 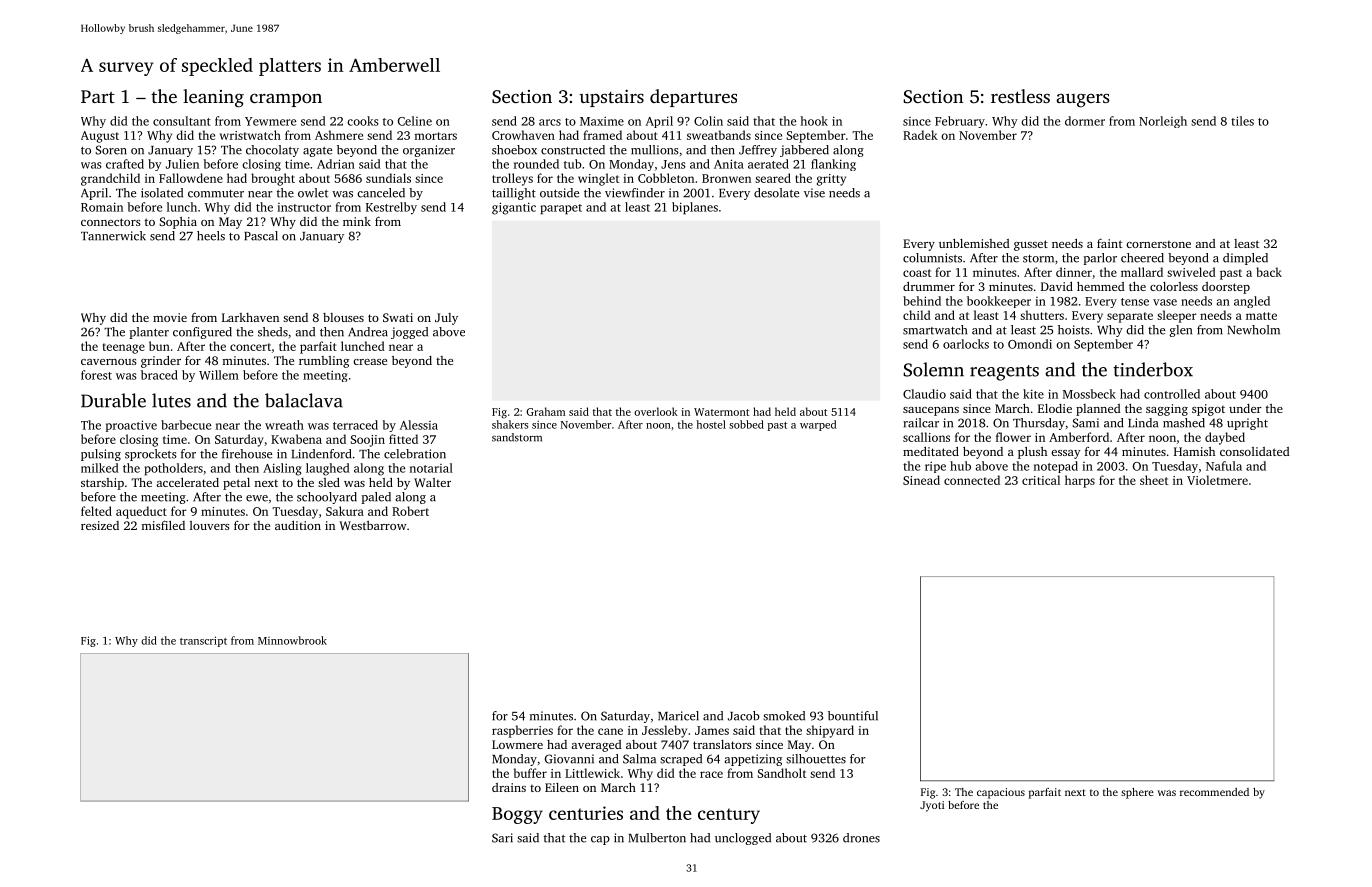 What do you see at coordinates (336, 164) in the screenshot?
I see `Adrian` at bounding box center [336, 164].
